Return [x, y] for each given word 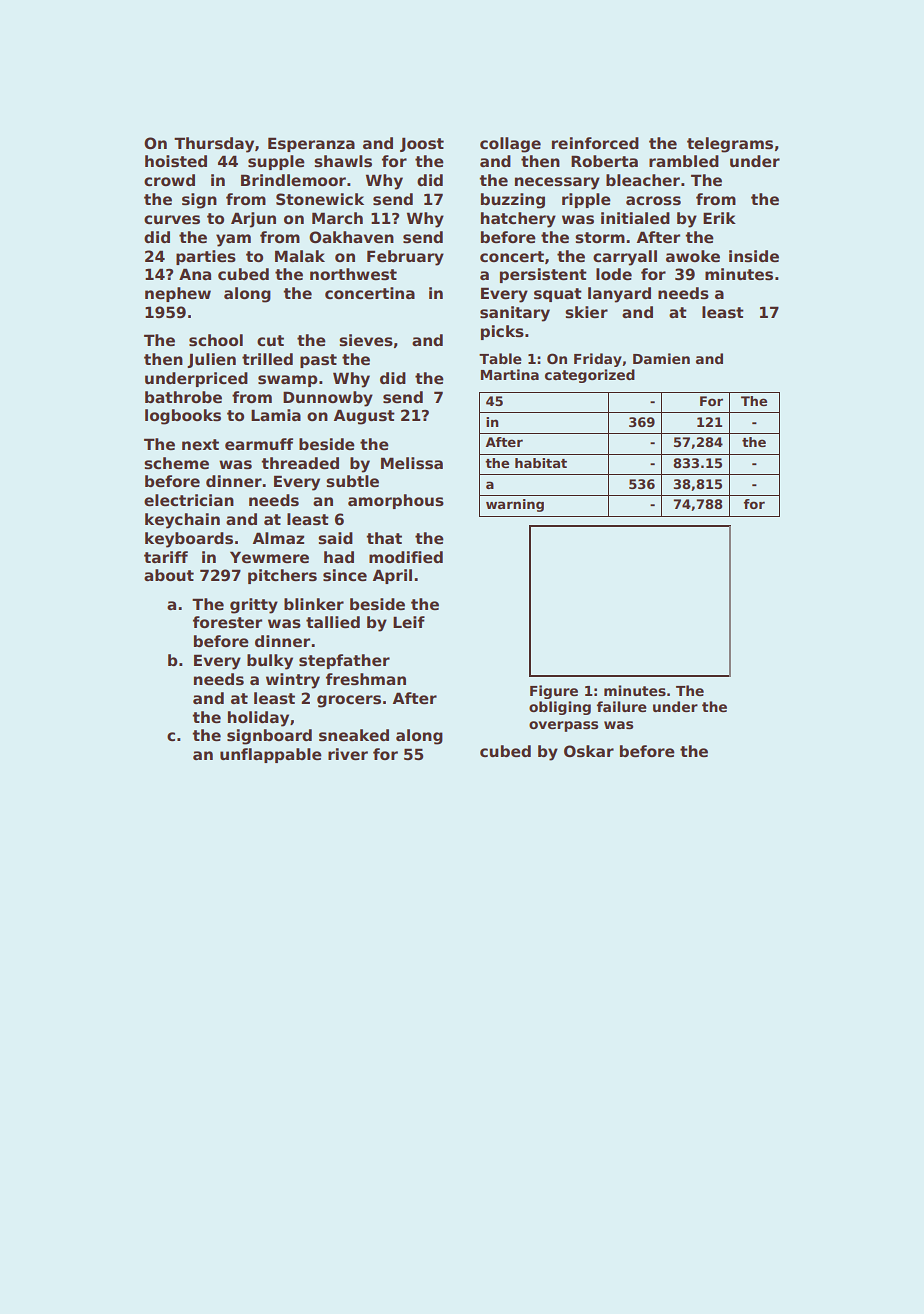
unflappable [271, 755]
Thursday [214, 145]
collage [510, 145]
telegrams [730, 145]
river [348, 754]
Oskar [589, 751]
